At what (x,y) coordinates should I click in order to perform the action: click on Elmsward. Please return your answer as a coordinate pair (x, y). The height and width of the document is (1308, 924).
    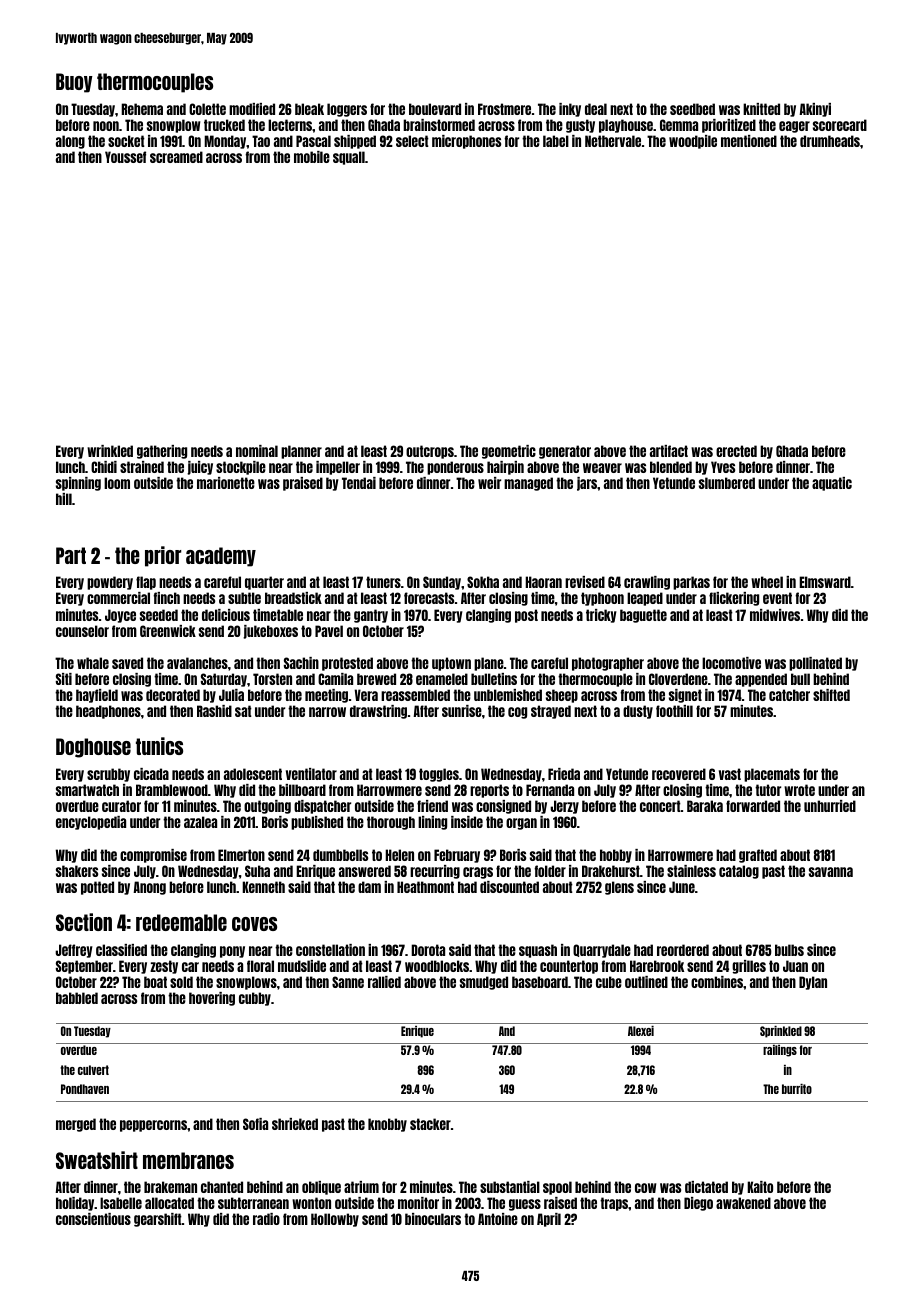
    Looking at the image, I should click on (825, 582).
